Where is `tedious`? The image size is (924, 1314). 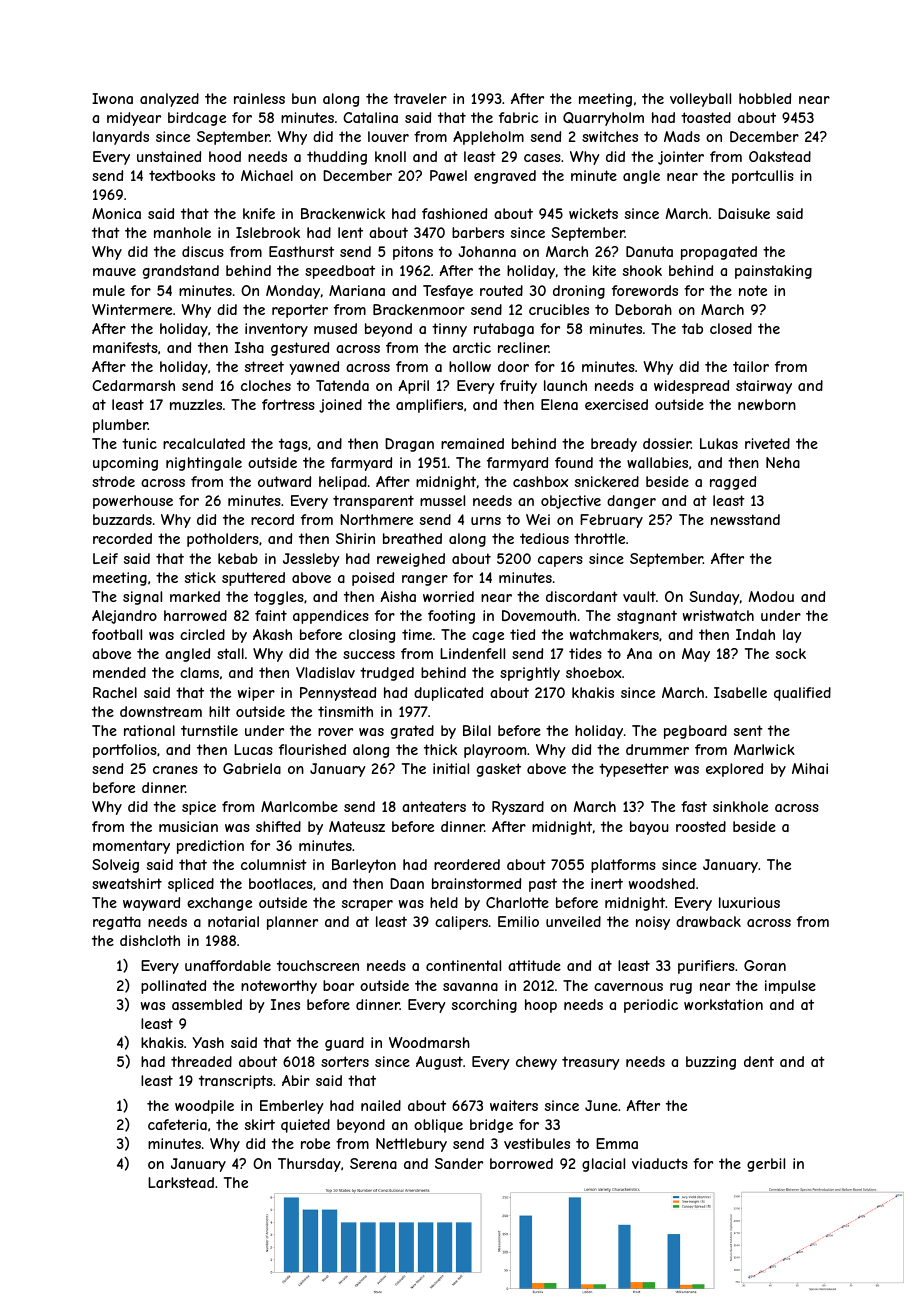 tedious is located at coordinates (544, 538).
